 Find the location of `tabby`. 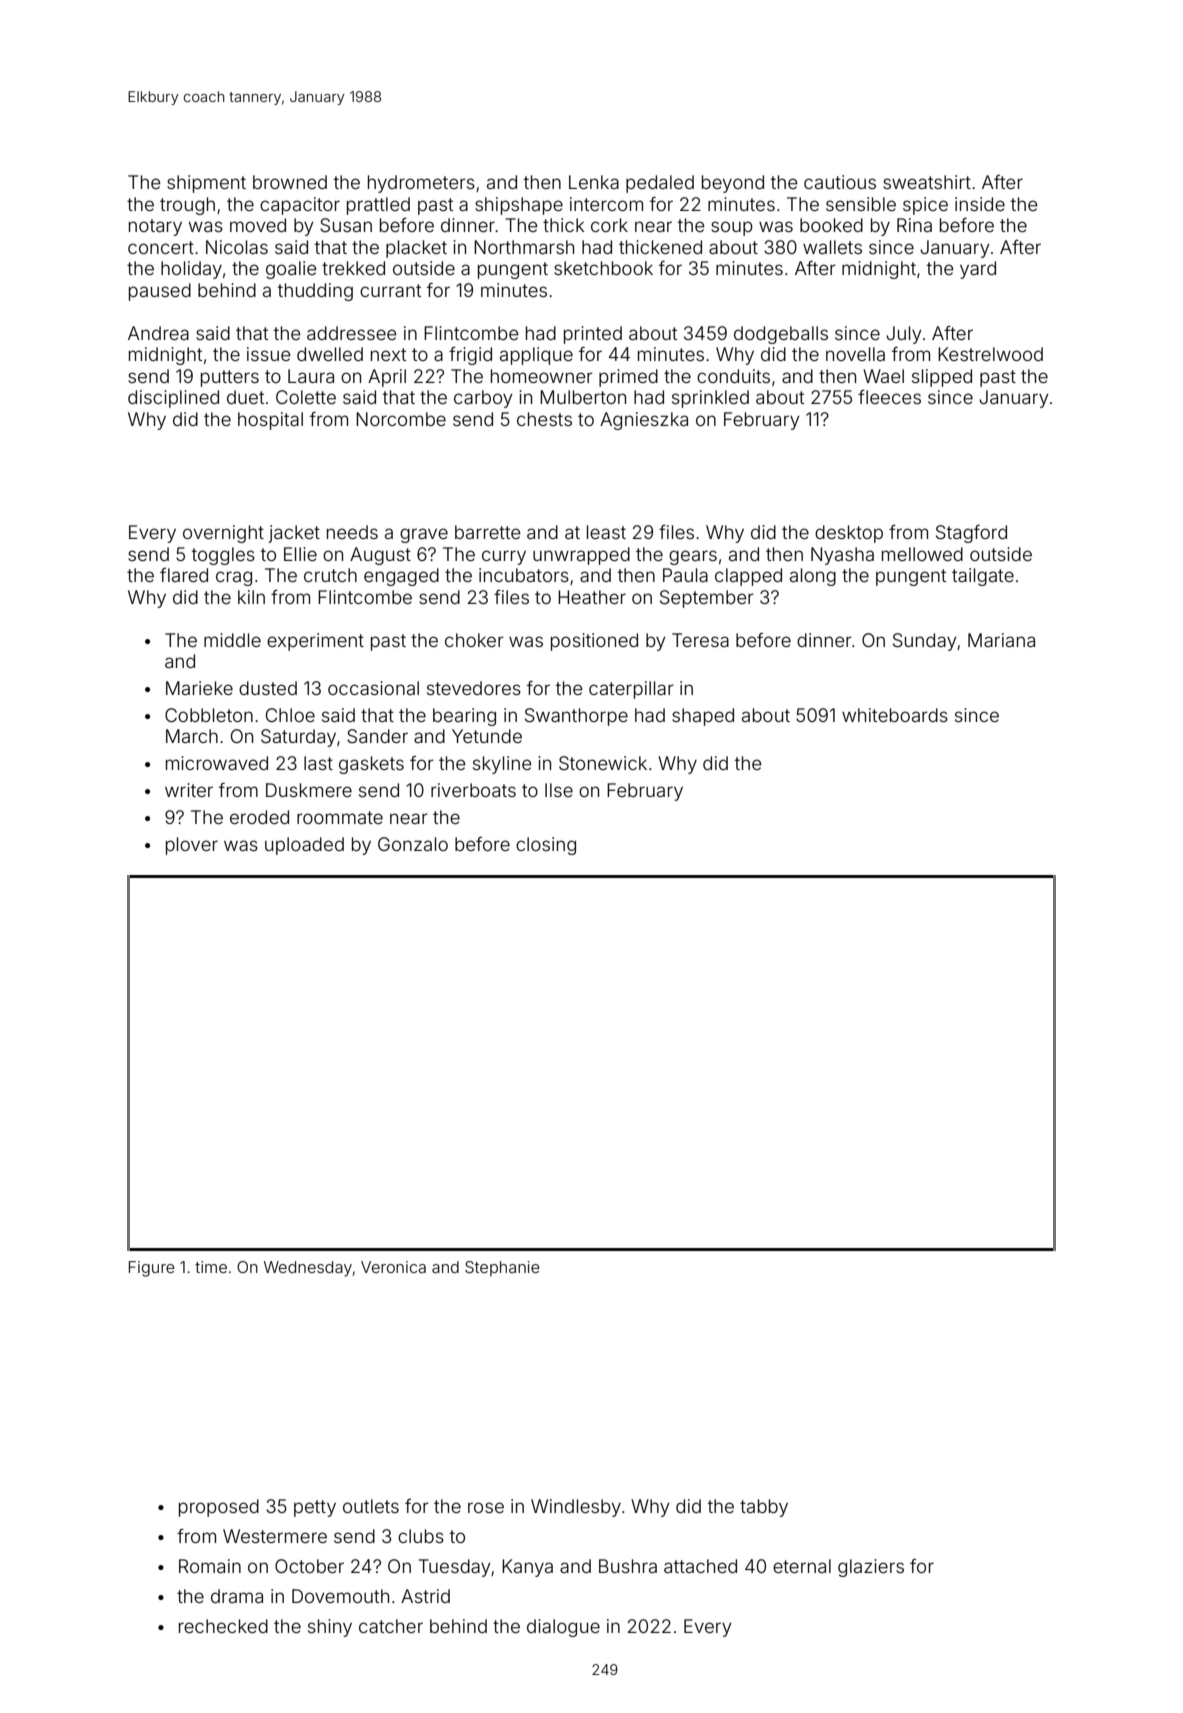

tabby is located at coordinates (764, 1508).
